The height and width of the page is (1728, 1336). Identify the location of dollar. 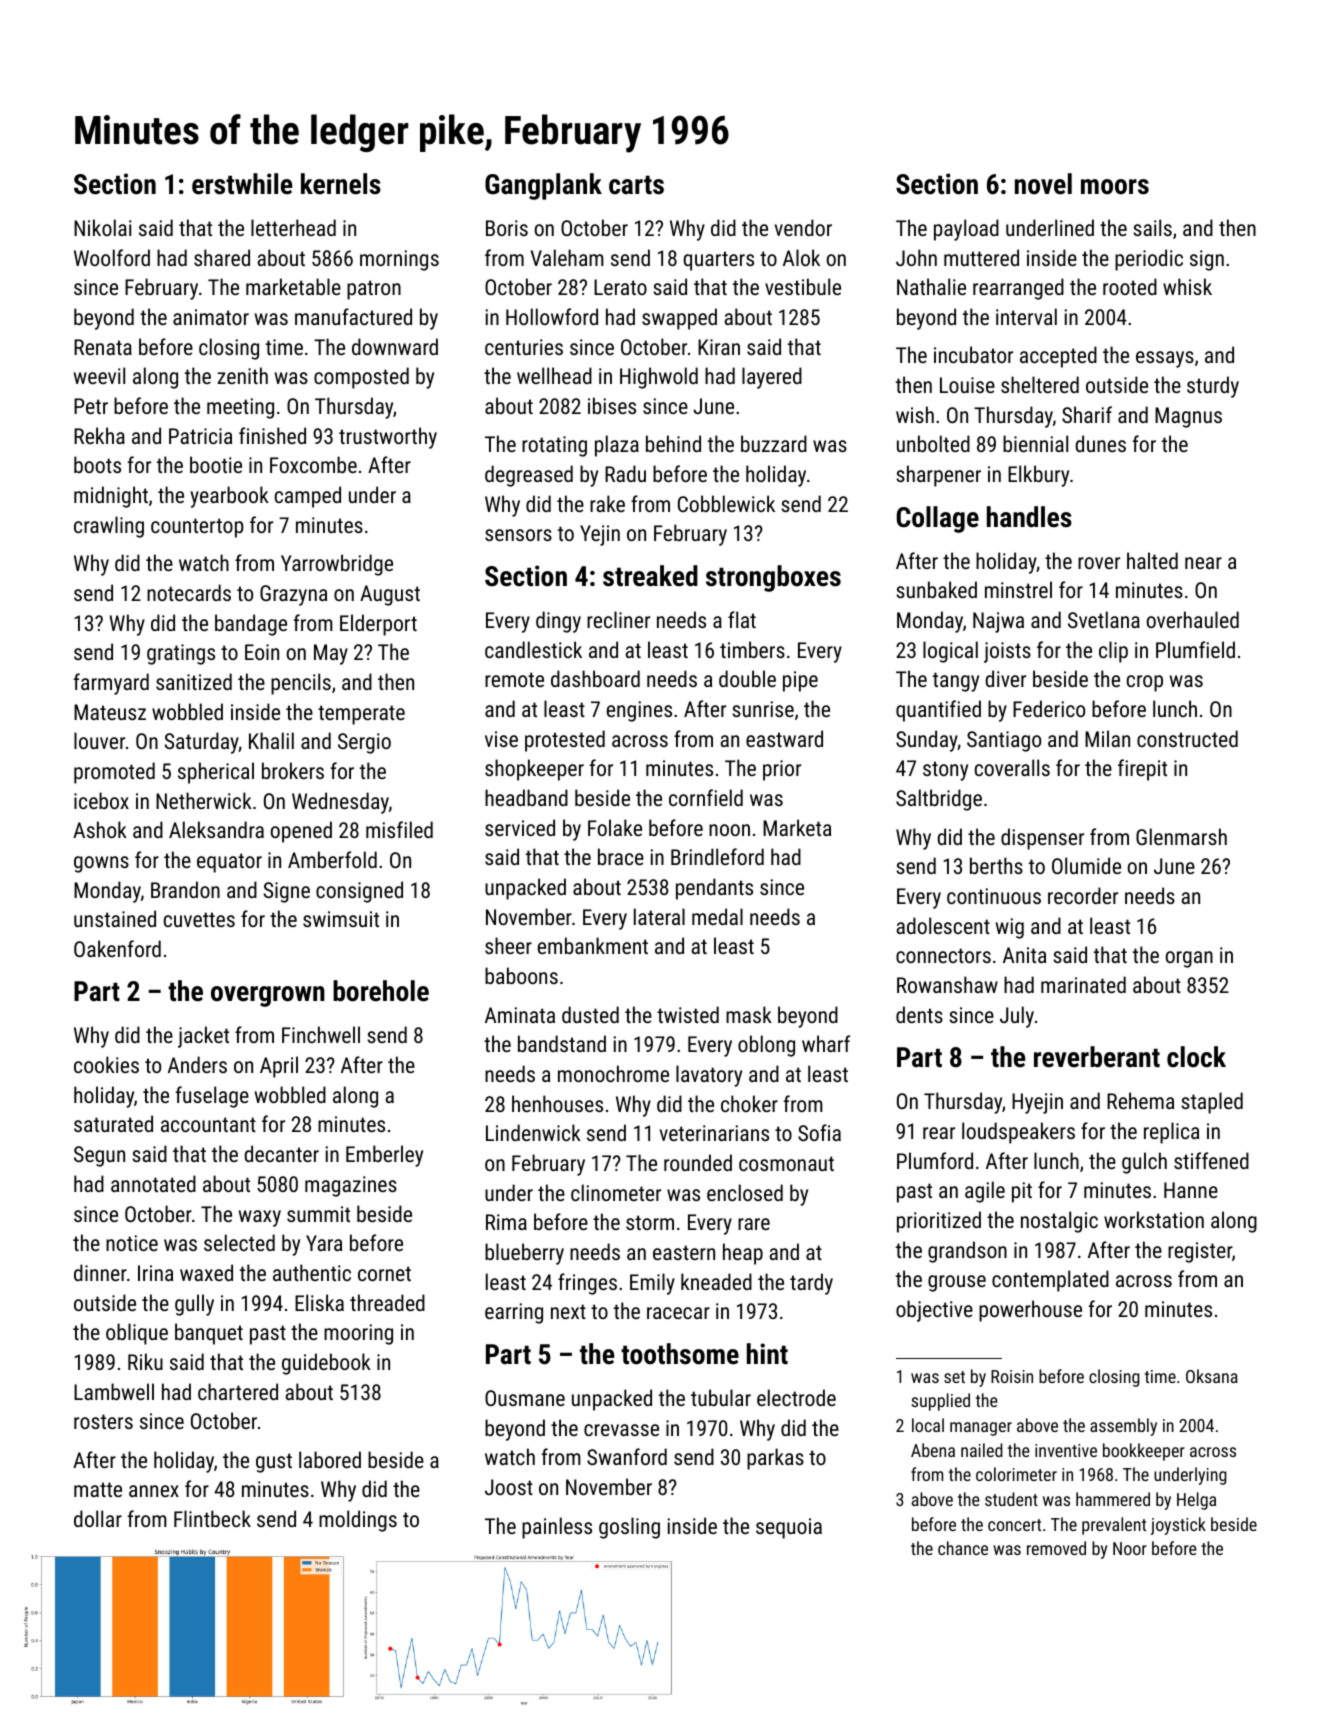
(98, 1518).
